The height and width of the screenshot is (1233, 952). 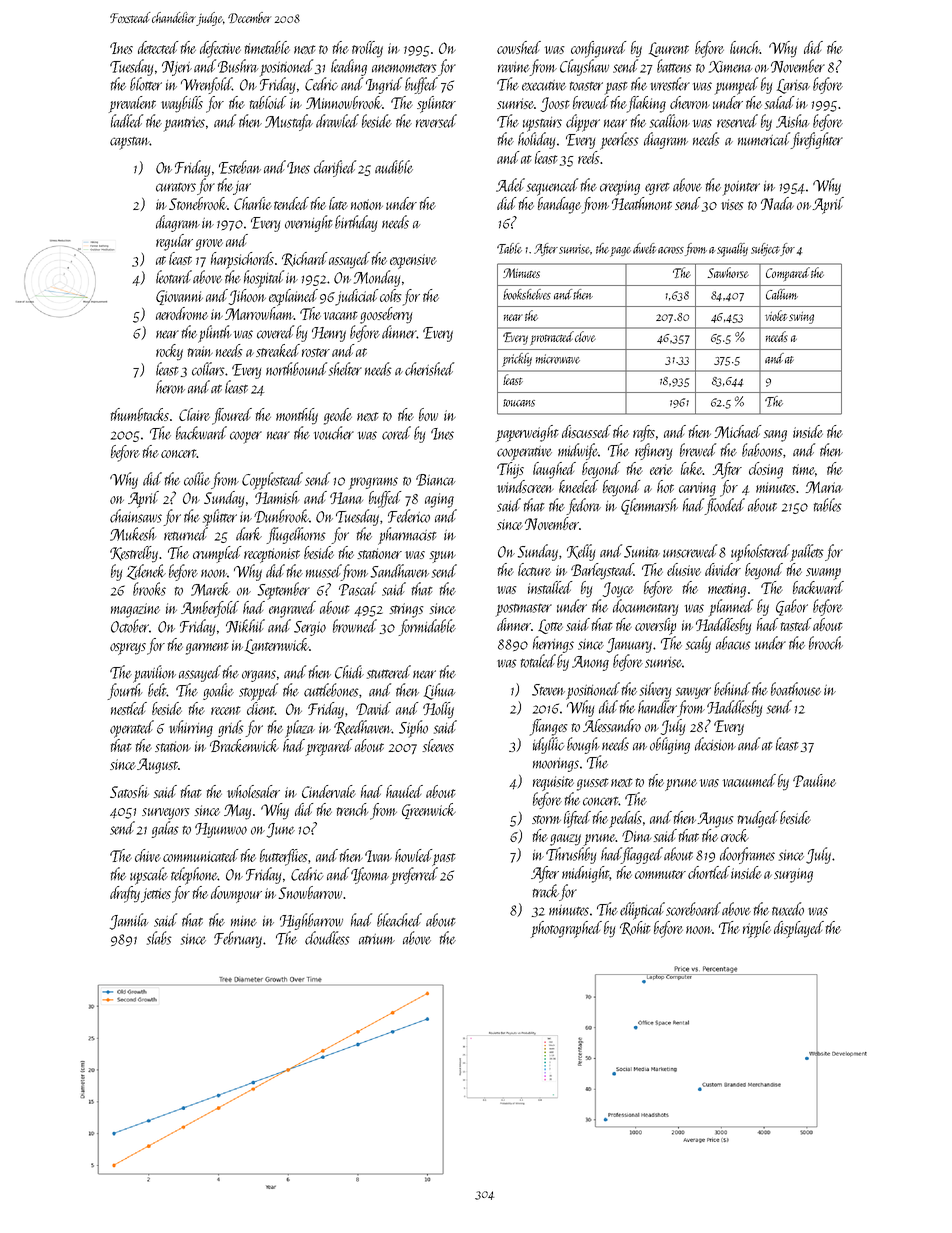 I want to click on cowshed, so click(x=519, y=47).
